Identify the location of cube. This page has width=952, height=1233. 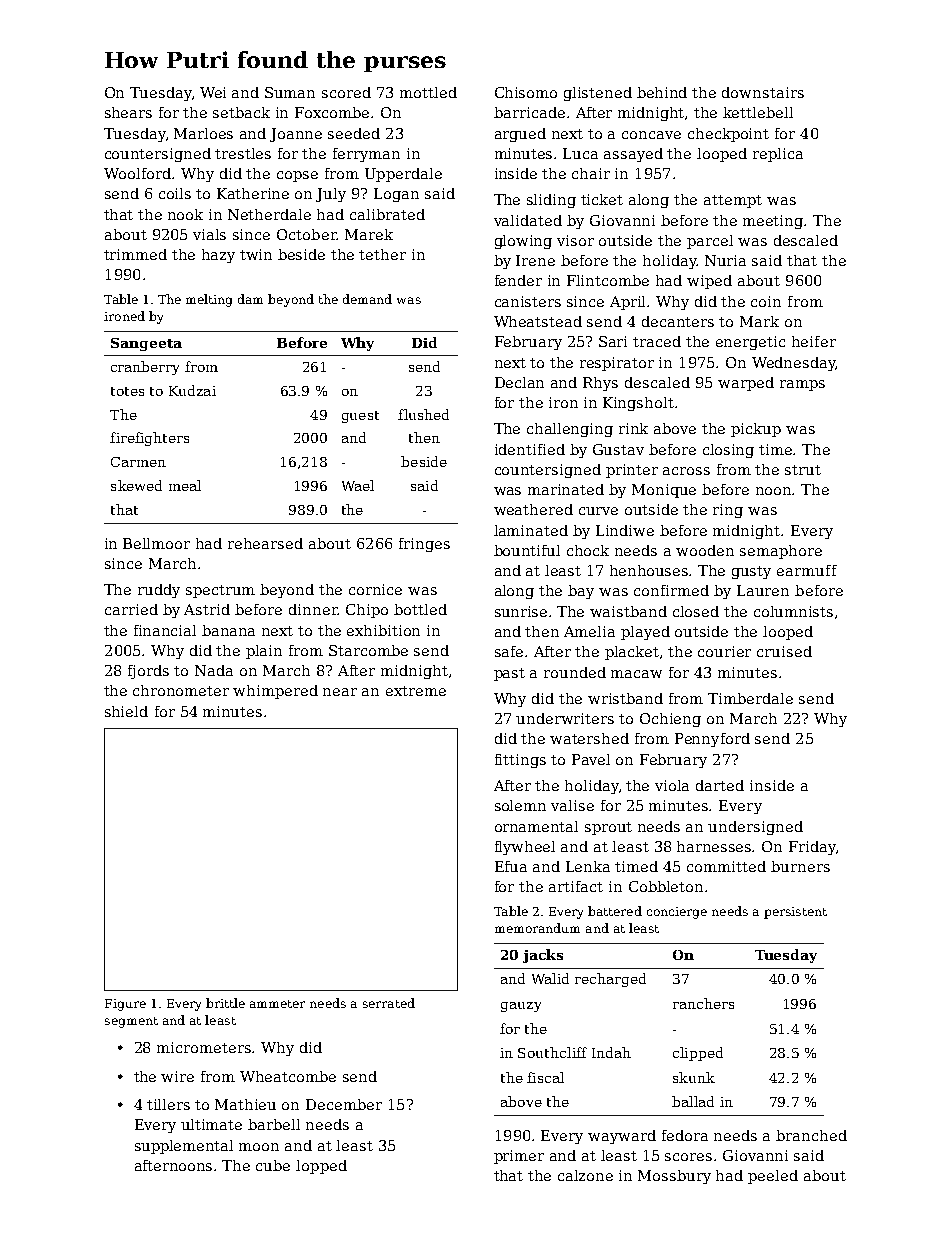
(273, 1165).
